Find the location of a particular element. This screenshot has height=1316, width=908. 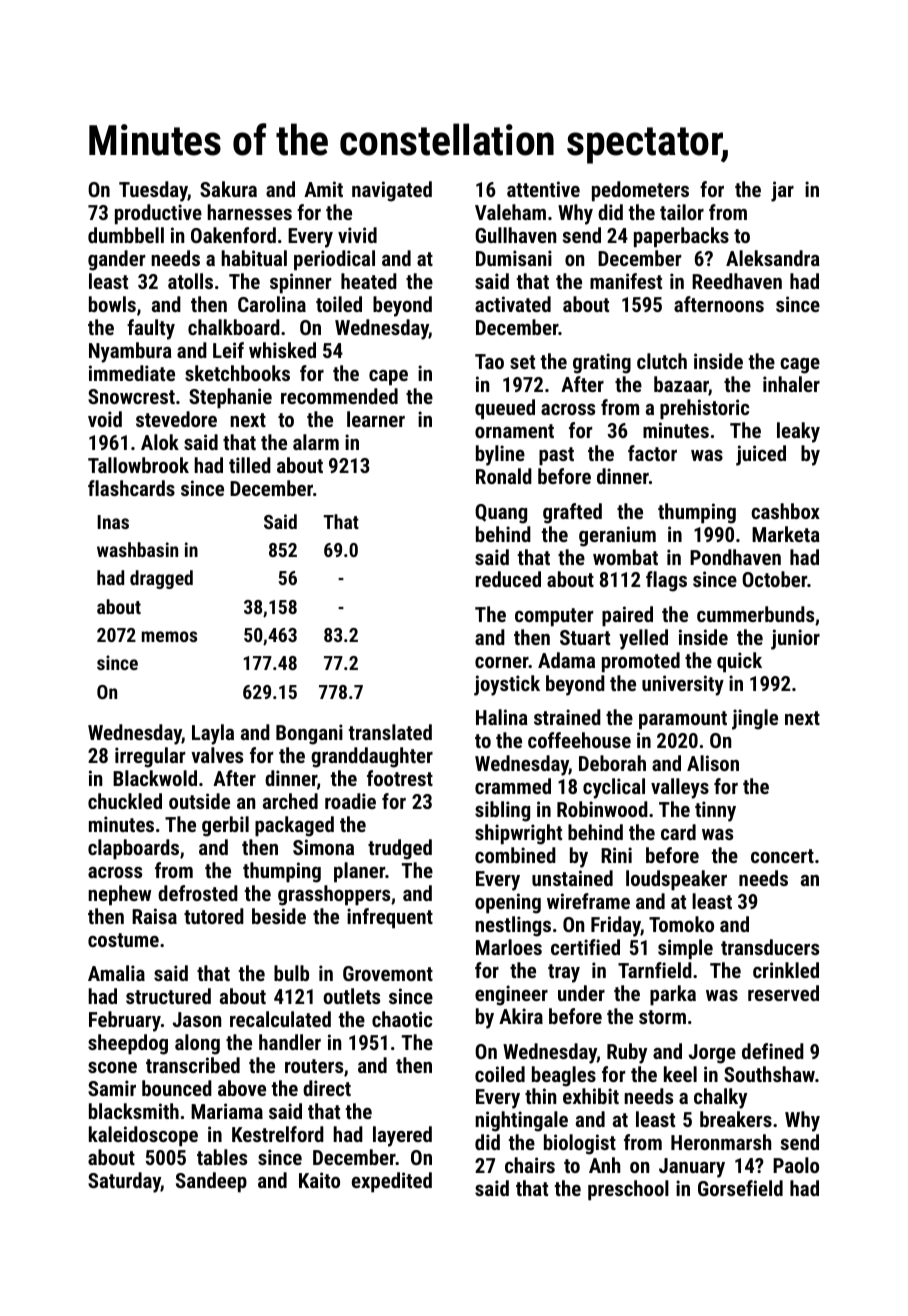

prehistoric is located at coordinates (704, 409).
